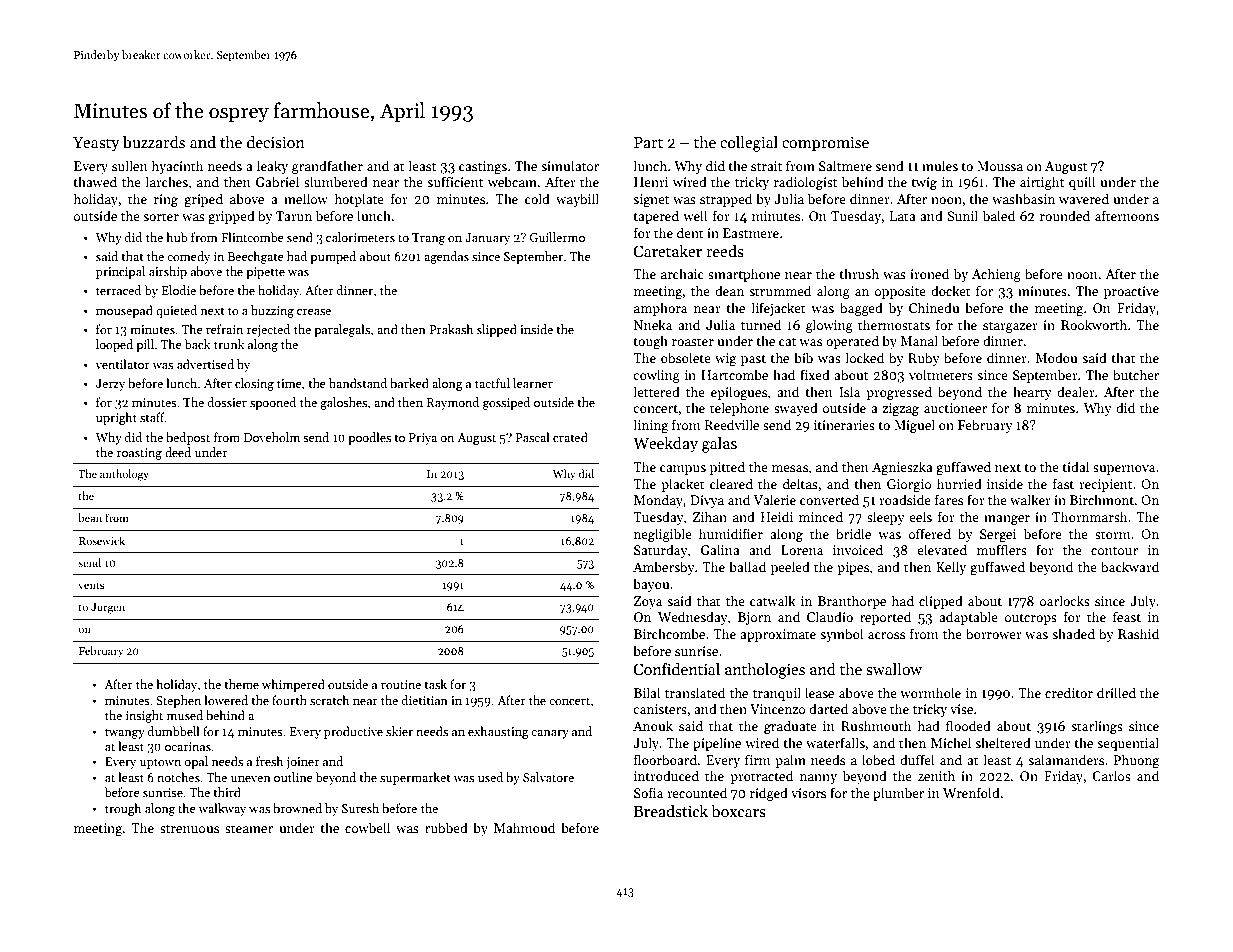  I want to click on feast, so click(1127, 616).
